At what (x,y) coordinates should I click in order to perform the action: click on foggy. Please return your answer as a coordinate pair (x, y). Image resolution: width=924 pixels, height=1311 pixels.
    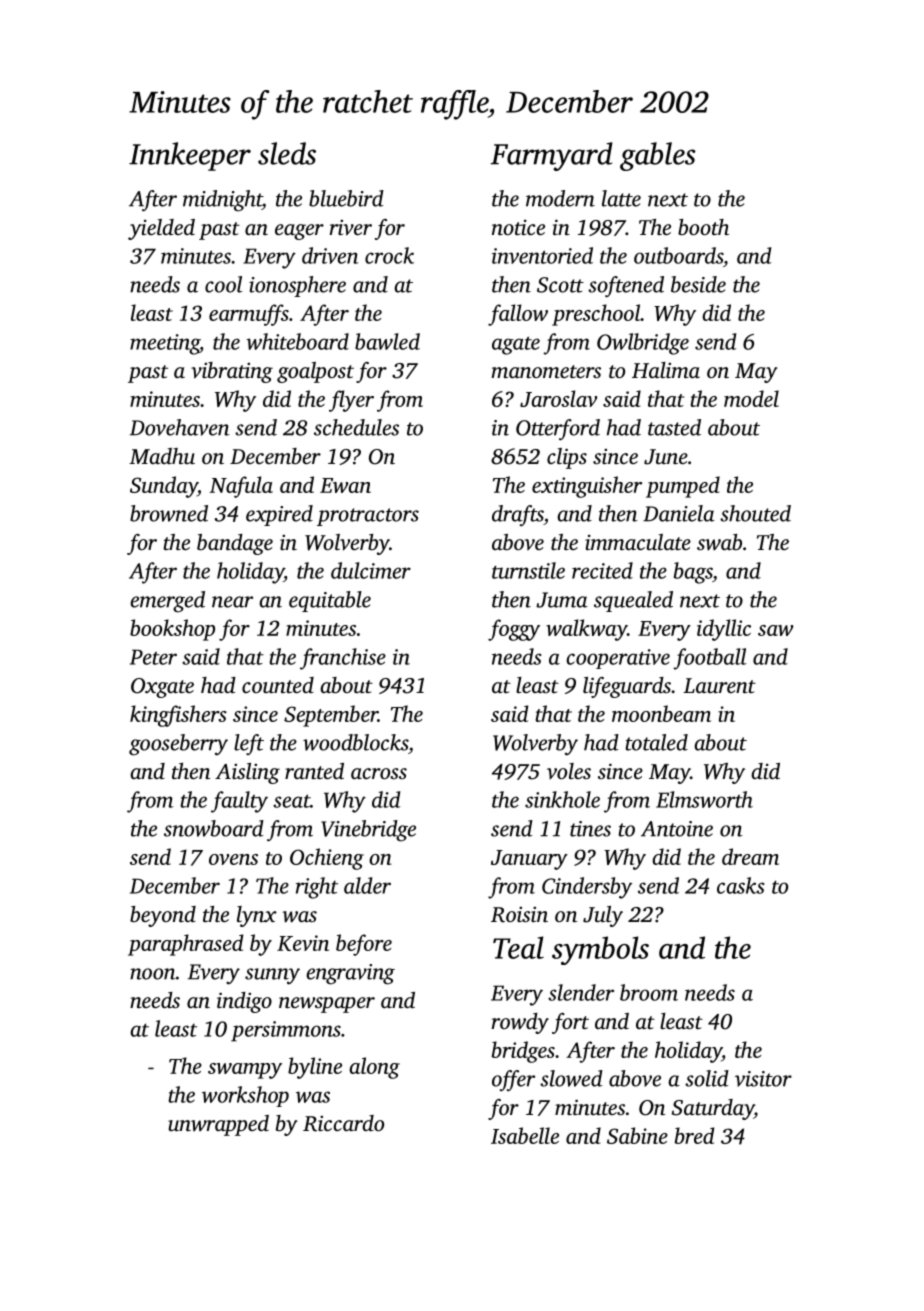
    Looking at the image, I should click on (514, 630).
